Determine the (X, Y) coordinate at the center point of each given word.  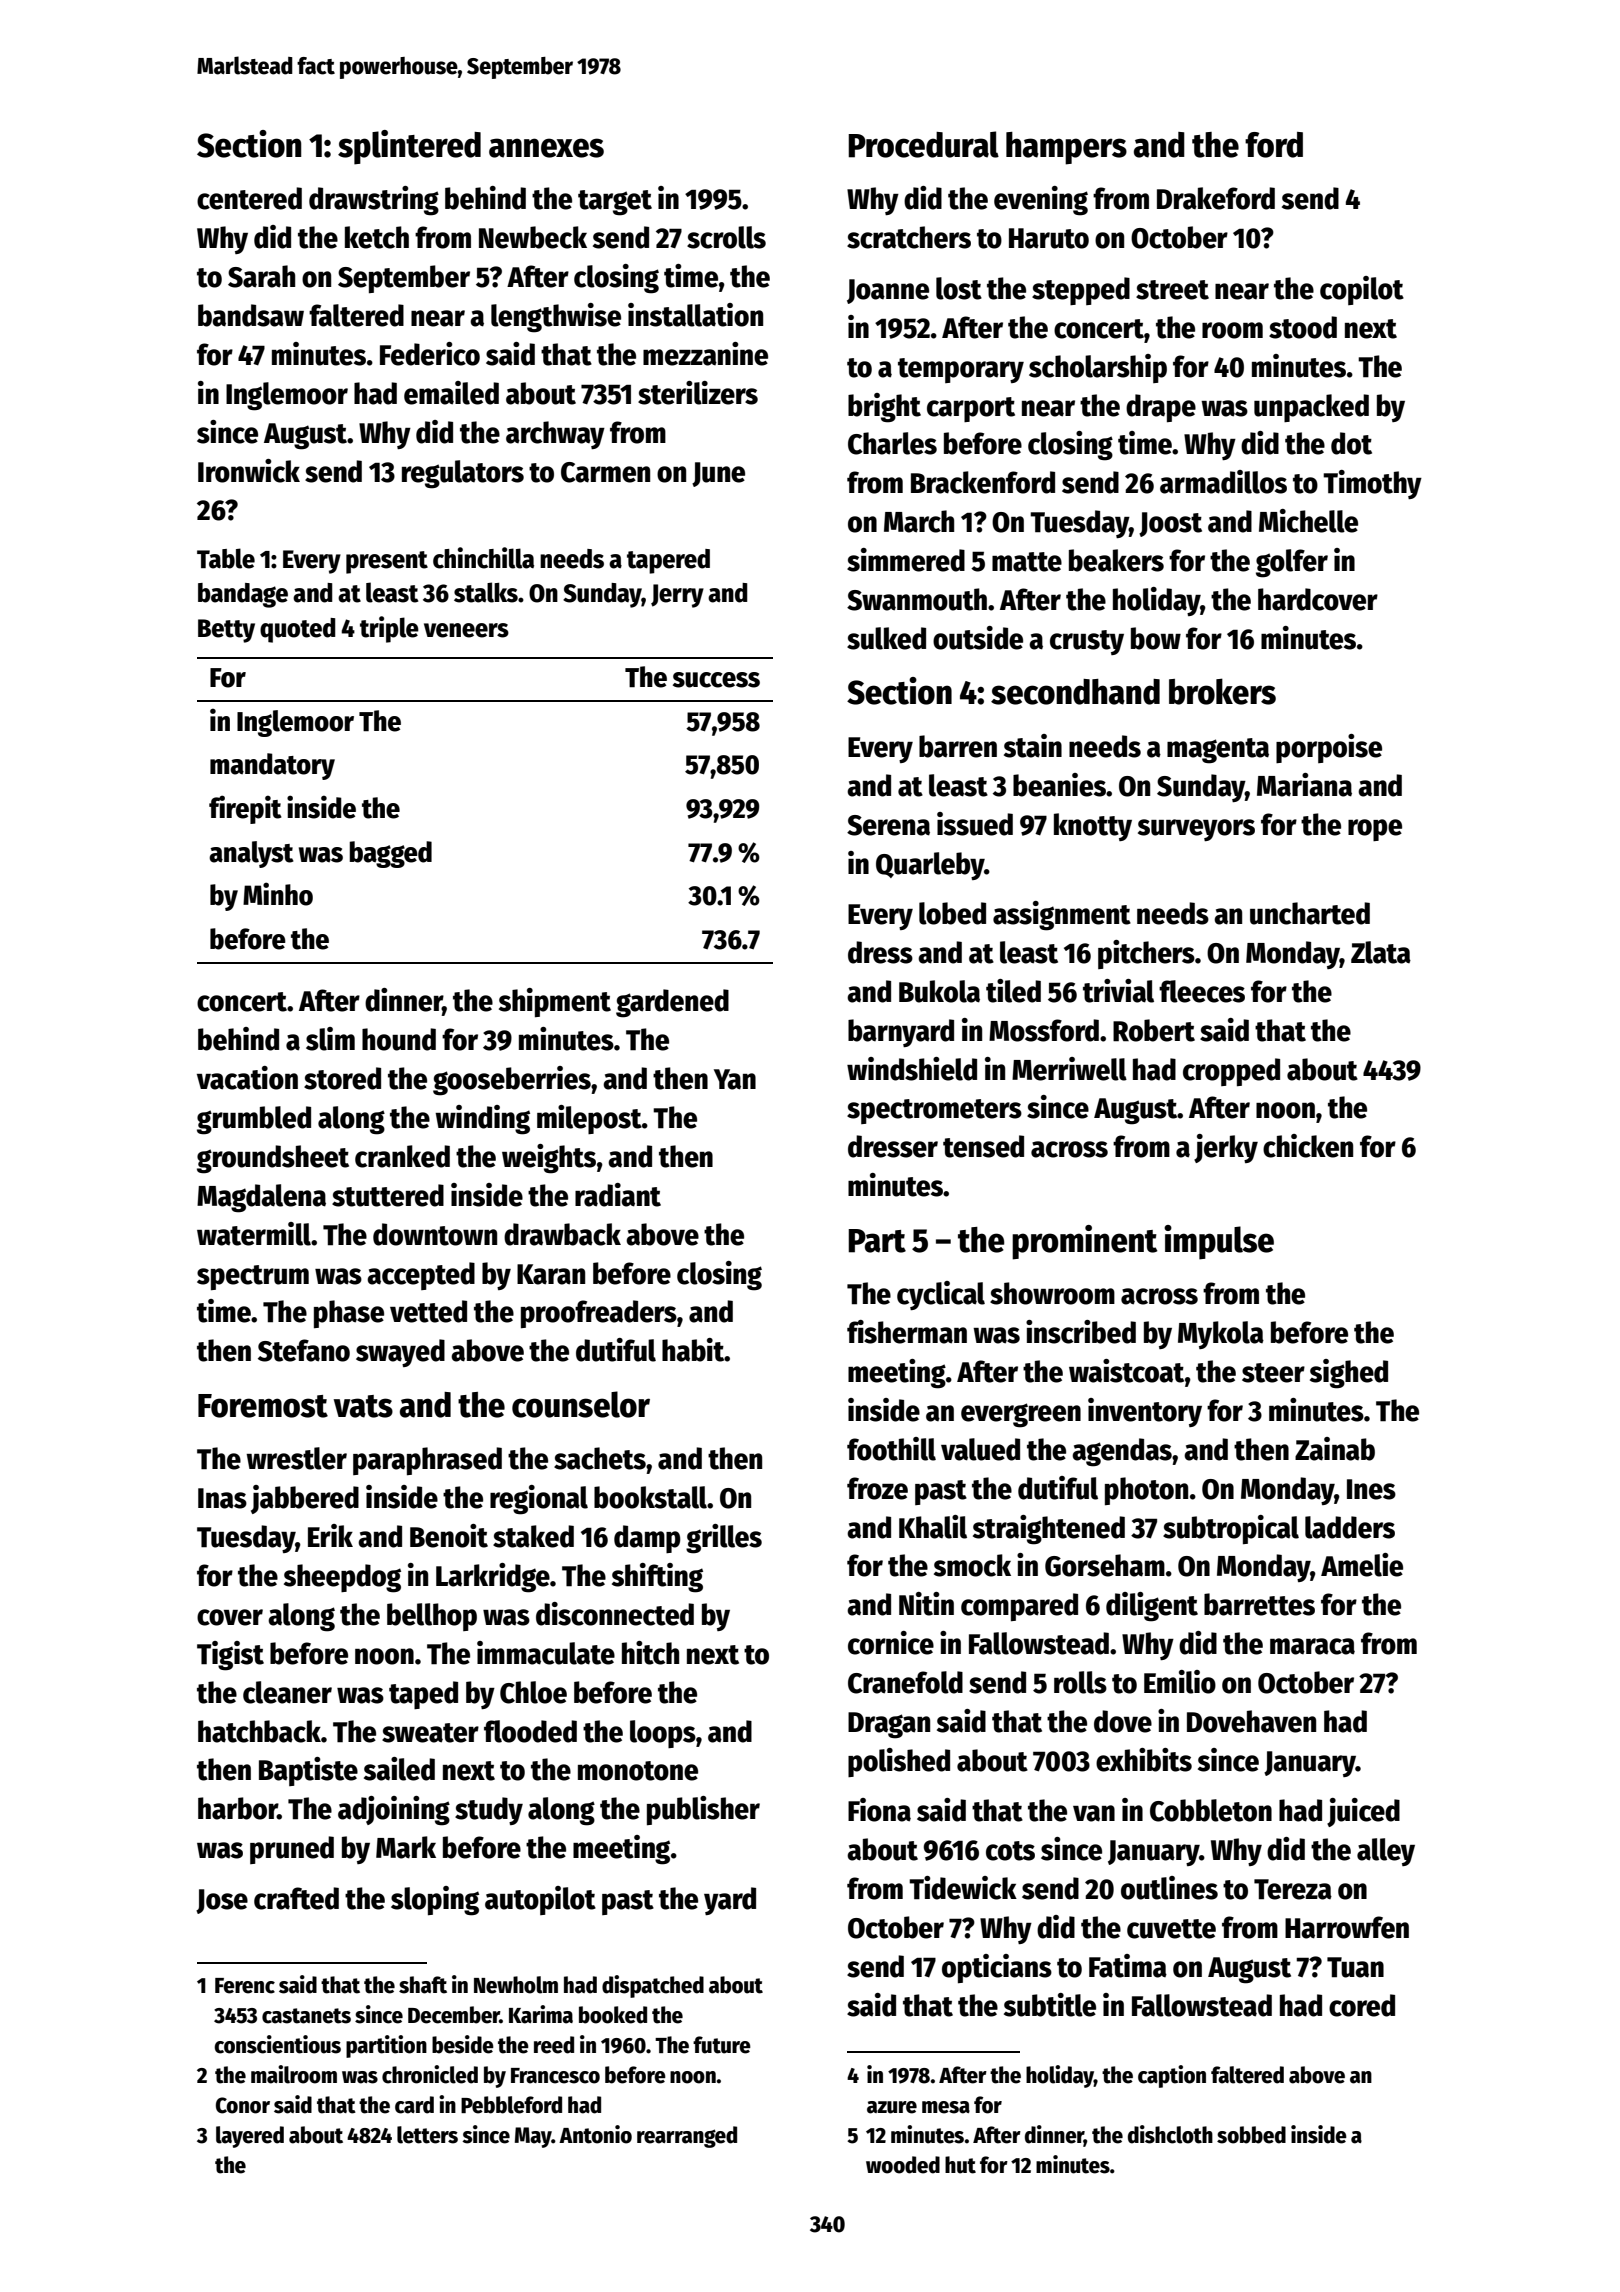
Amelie (1362, 1565)
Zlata (1381, 952)
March (919, 521)
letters (427, 2135)
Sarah (261, 276)
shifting (657, 1578)
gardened (672, 1003)
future (722, 2045)
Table (226, 558)
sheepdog (342, 1578)
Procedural (923, 144)
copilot (1362, 290)
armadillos (1223, 482)
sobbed (1251, 2135)
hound (399, 1039)
